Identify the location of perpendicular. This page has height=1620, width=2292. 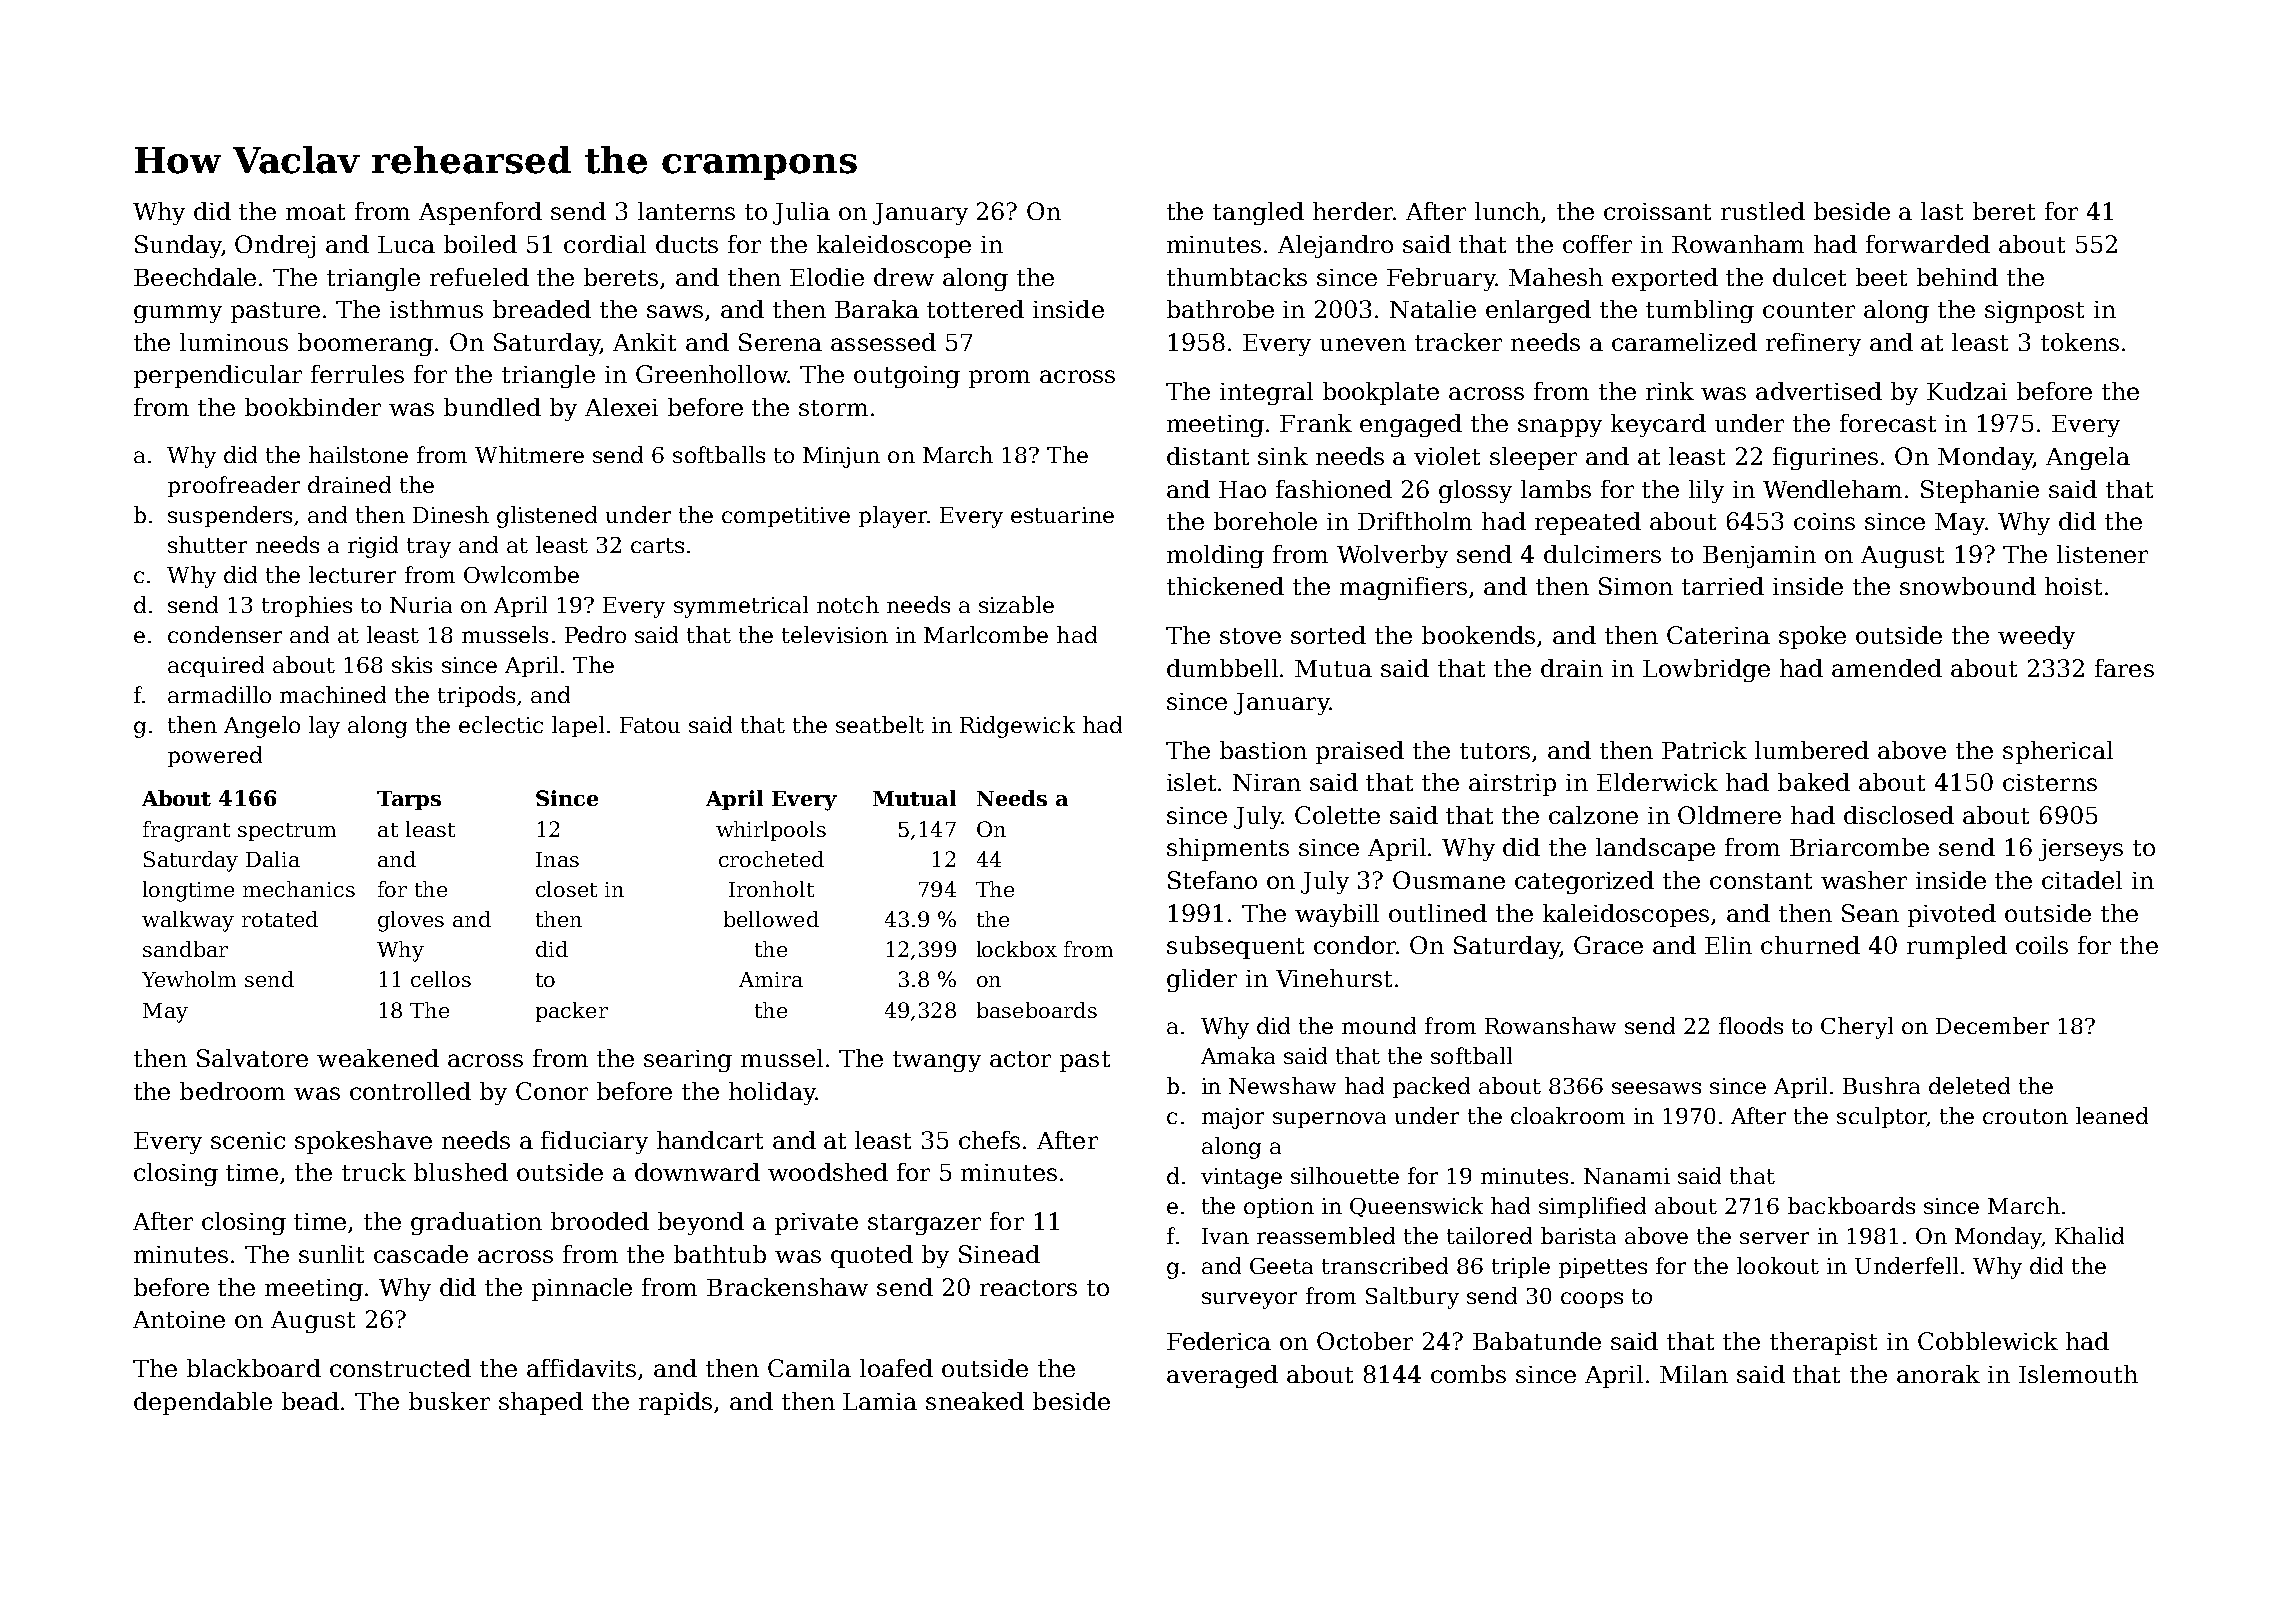
(218, 376).
